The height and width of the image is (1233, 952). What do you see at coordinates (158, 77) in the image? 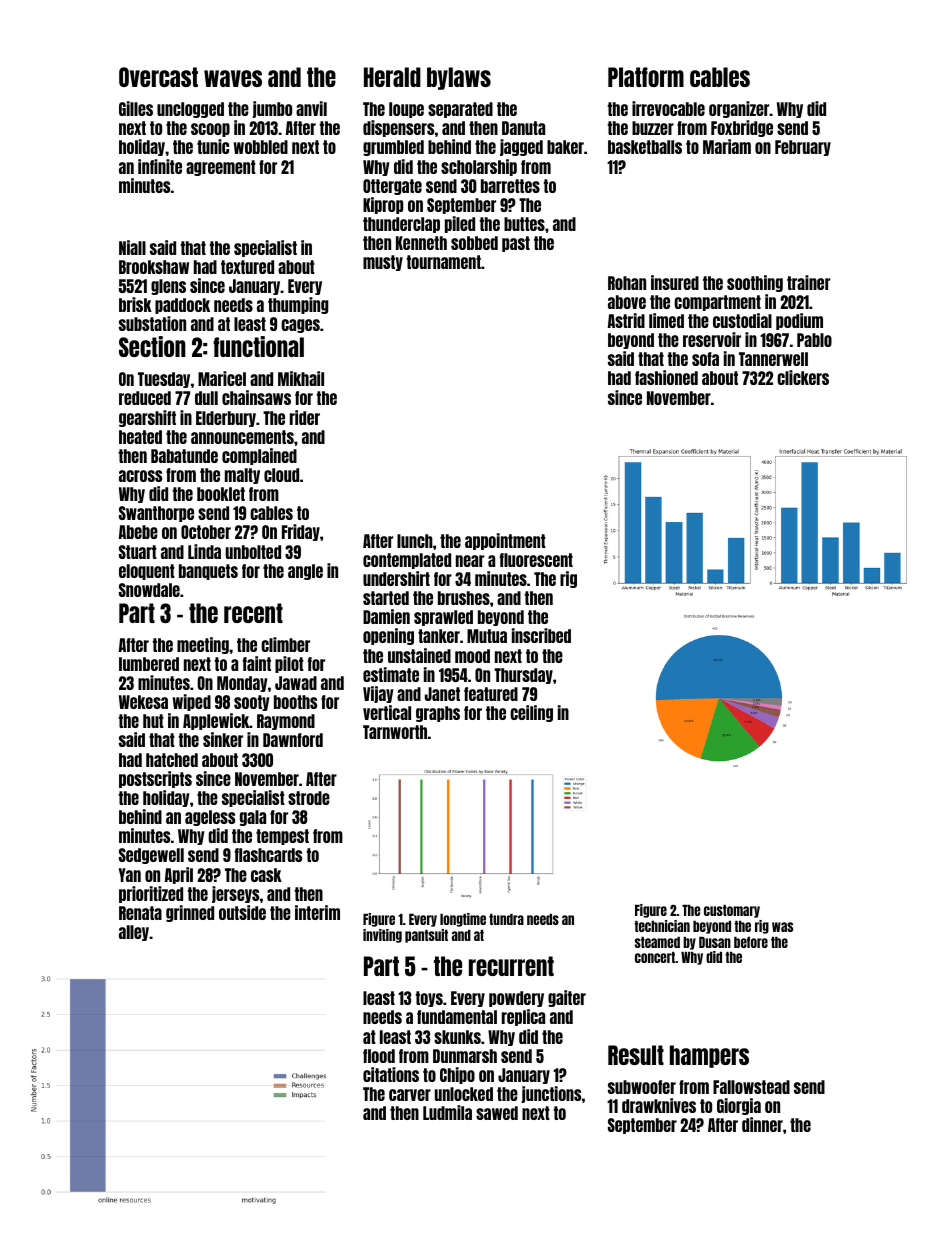
I see `Overcast` at bounding box center [158, 77].
